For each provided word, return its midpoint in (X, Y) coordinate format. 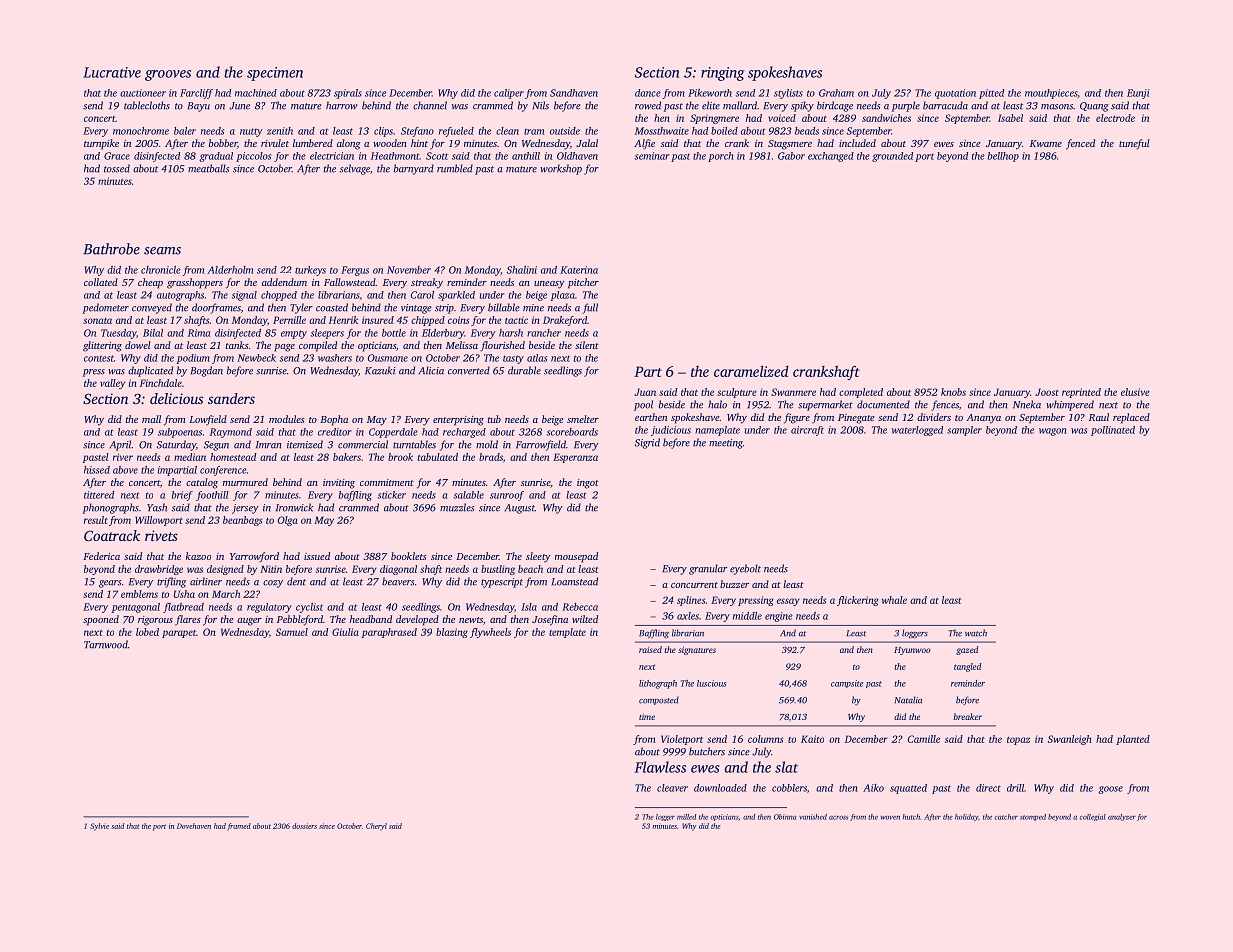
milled (686, 817)
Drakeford (565, 321)
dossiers (304, 826)
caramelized (751, 371)
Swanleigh (1070, 740)
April (120, 445)
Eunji (1138, 94)
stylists (788, 94)
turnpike (101, 144)
